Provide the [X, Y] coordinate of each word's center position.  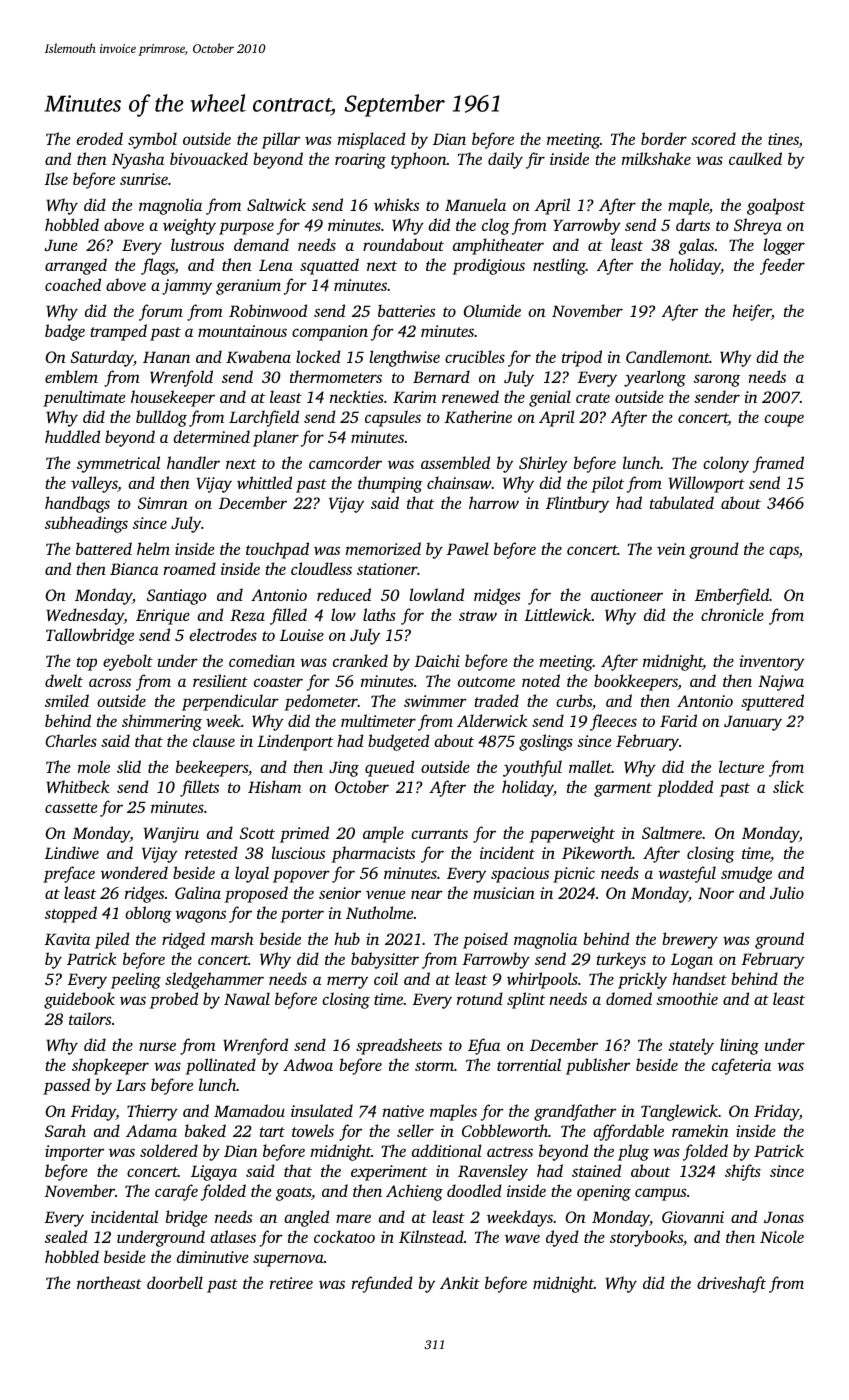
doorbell [175, 1282]
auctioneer [627, 595]
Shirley [543, 464]
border [664, 138]
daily [505, 160]
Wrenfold [181, 378]
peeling [136, 980]
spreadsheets [399, 1046]
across [110, 682]
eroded [99, 138]
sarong [716, 380]
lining [739, 1046]
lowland [436, 594]
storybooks [646, 1238]
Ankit [460, 1282]
